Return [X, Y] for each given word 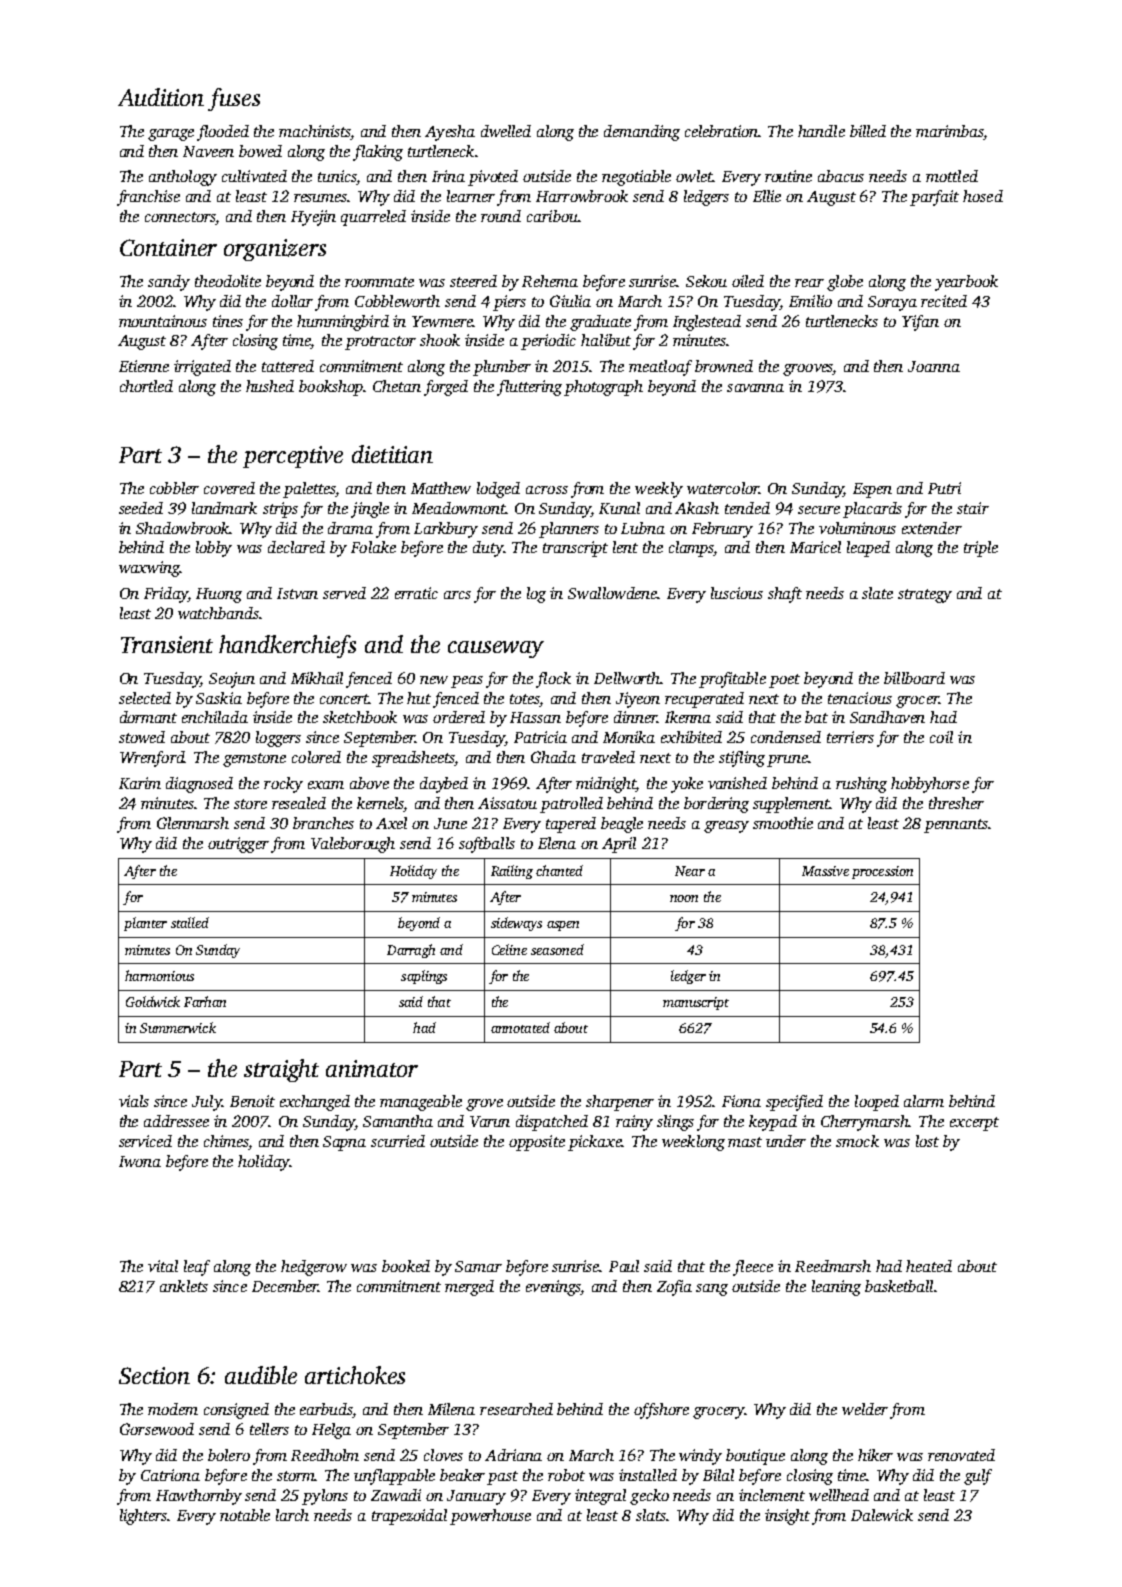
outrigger [238, 845]
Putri [944, 488]
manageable [421, 1103]
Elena [557, 843]
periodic [548, 342]
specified [794, 1103]
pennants [956, 826]
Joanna [934, 366]
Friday [166, 595]
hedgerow [314, 1268]
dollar [292, 301]
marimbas [950, 131]
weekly [659, 490]
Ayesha [450, 133]
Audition [161, 97]
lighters [144, 1517]
